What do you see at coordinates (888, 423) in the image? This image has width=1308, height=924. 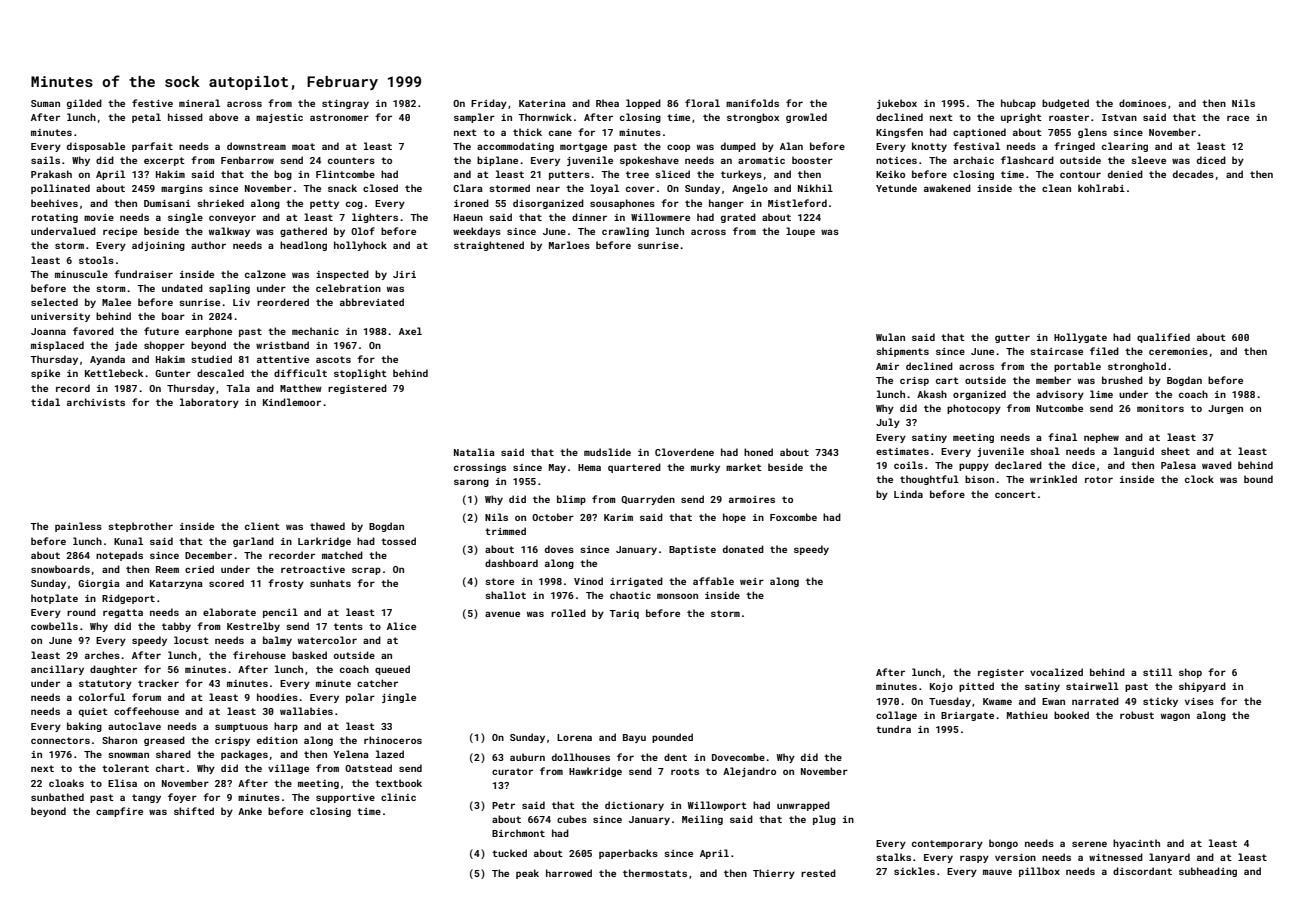 I see `July` at bounding box center [888, 423].
